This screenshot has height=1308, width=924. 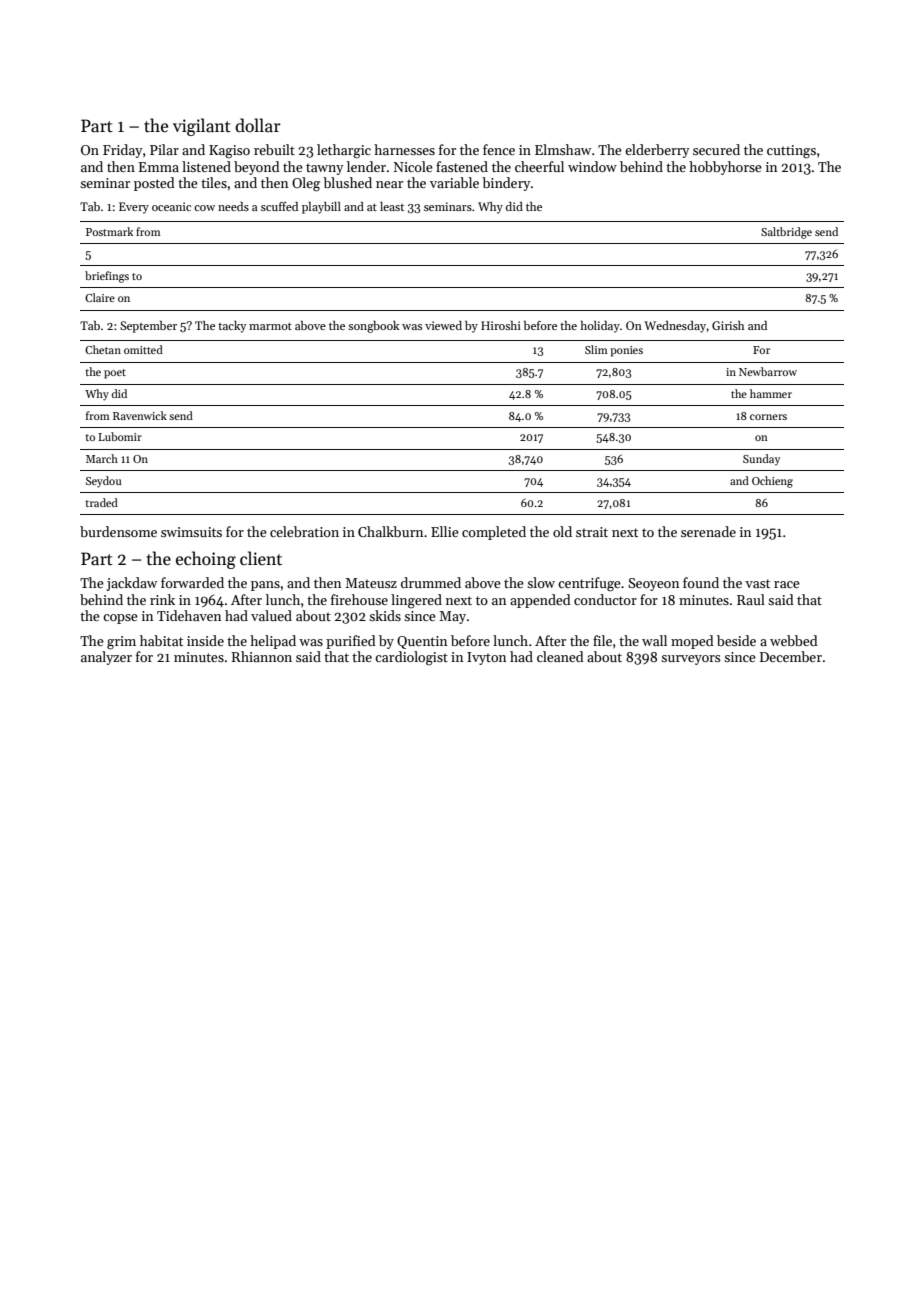 What do you see at coordinates (654, 640) in the screenshot?
I see `wall` at bounding box center [654, 640].
